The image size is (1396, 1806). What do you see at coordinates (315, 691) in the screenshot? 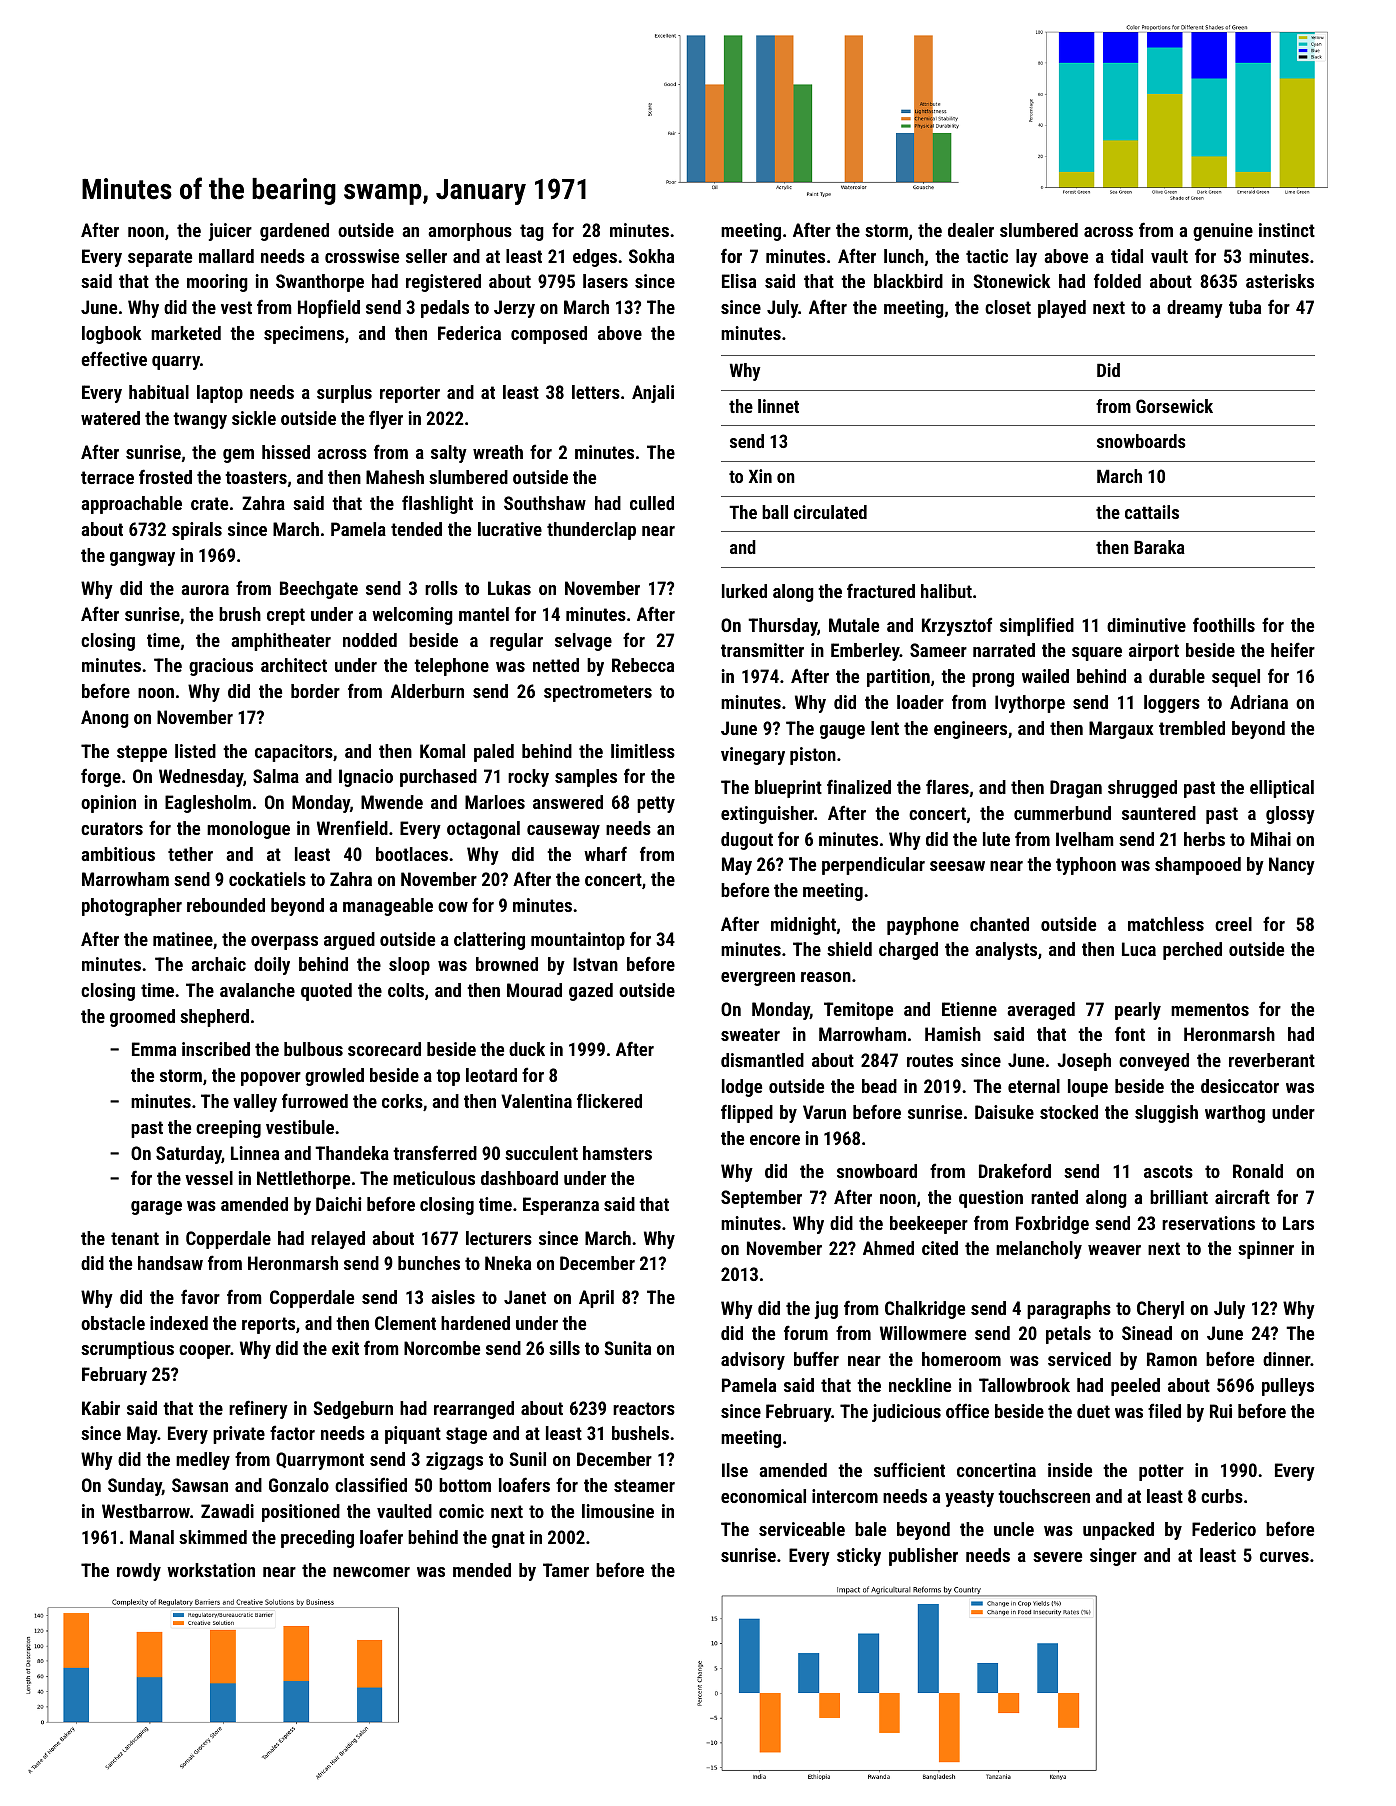
I see `border` at bounding box center [315, 691].
